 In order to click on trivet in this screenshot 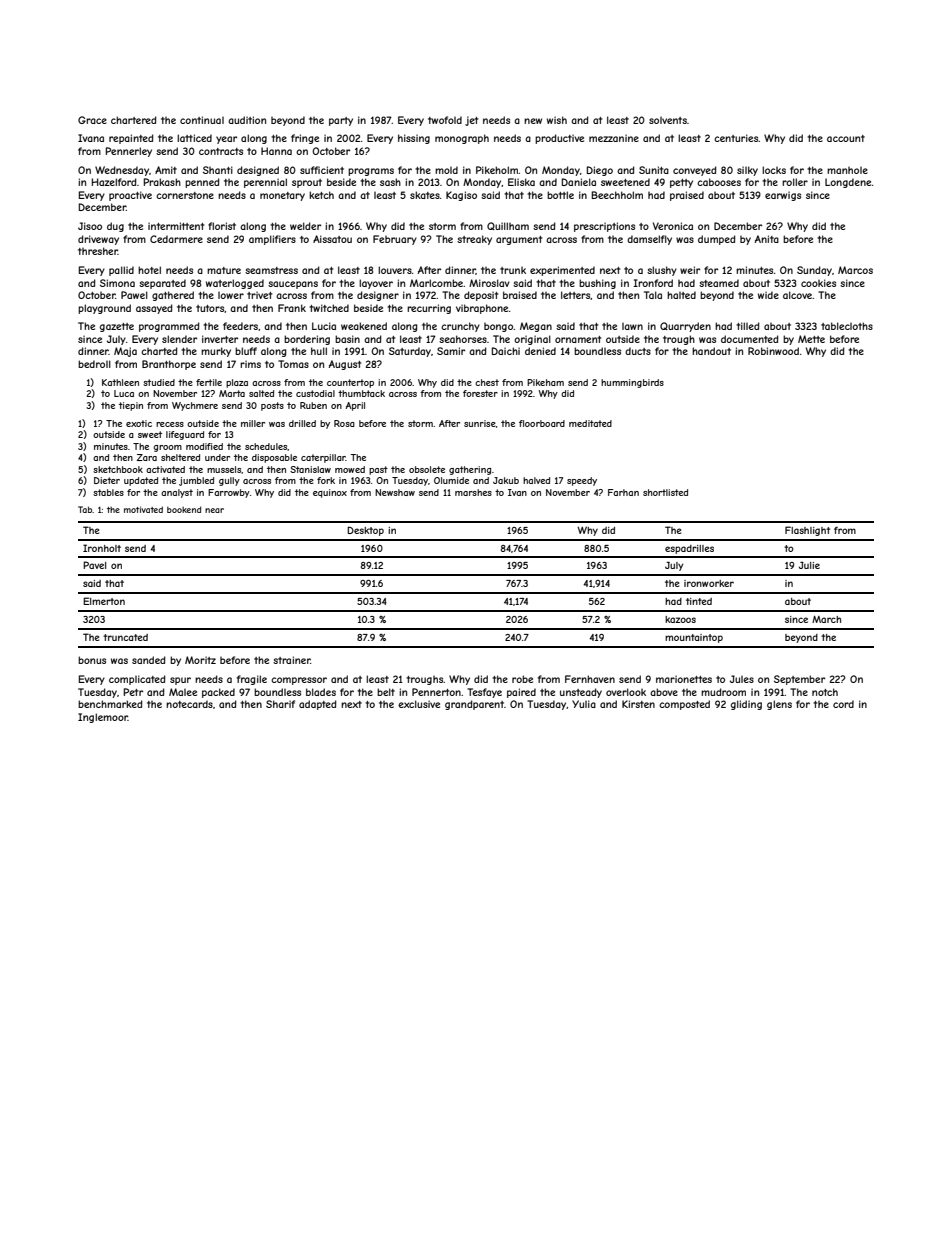, I will do `click(259, 295)`.
